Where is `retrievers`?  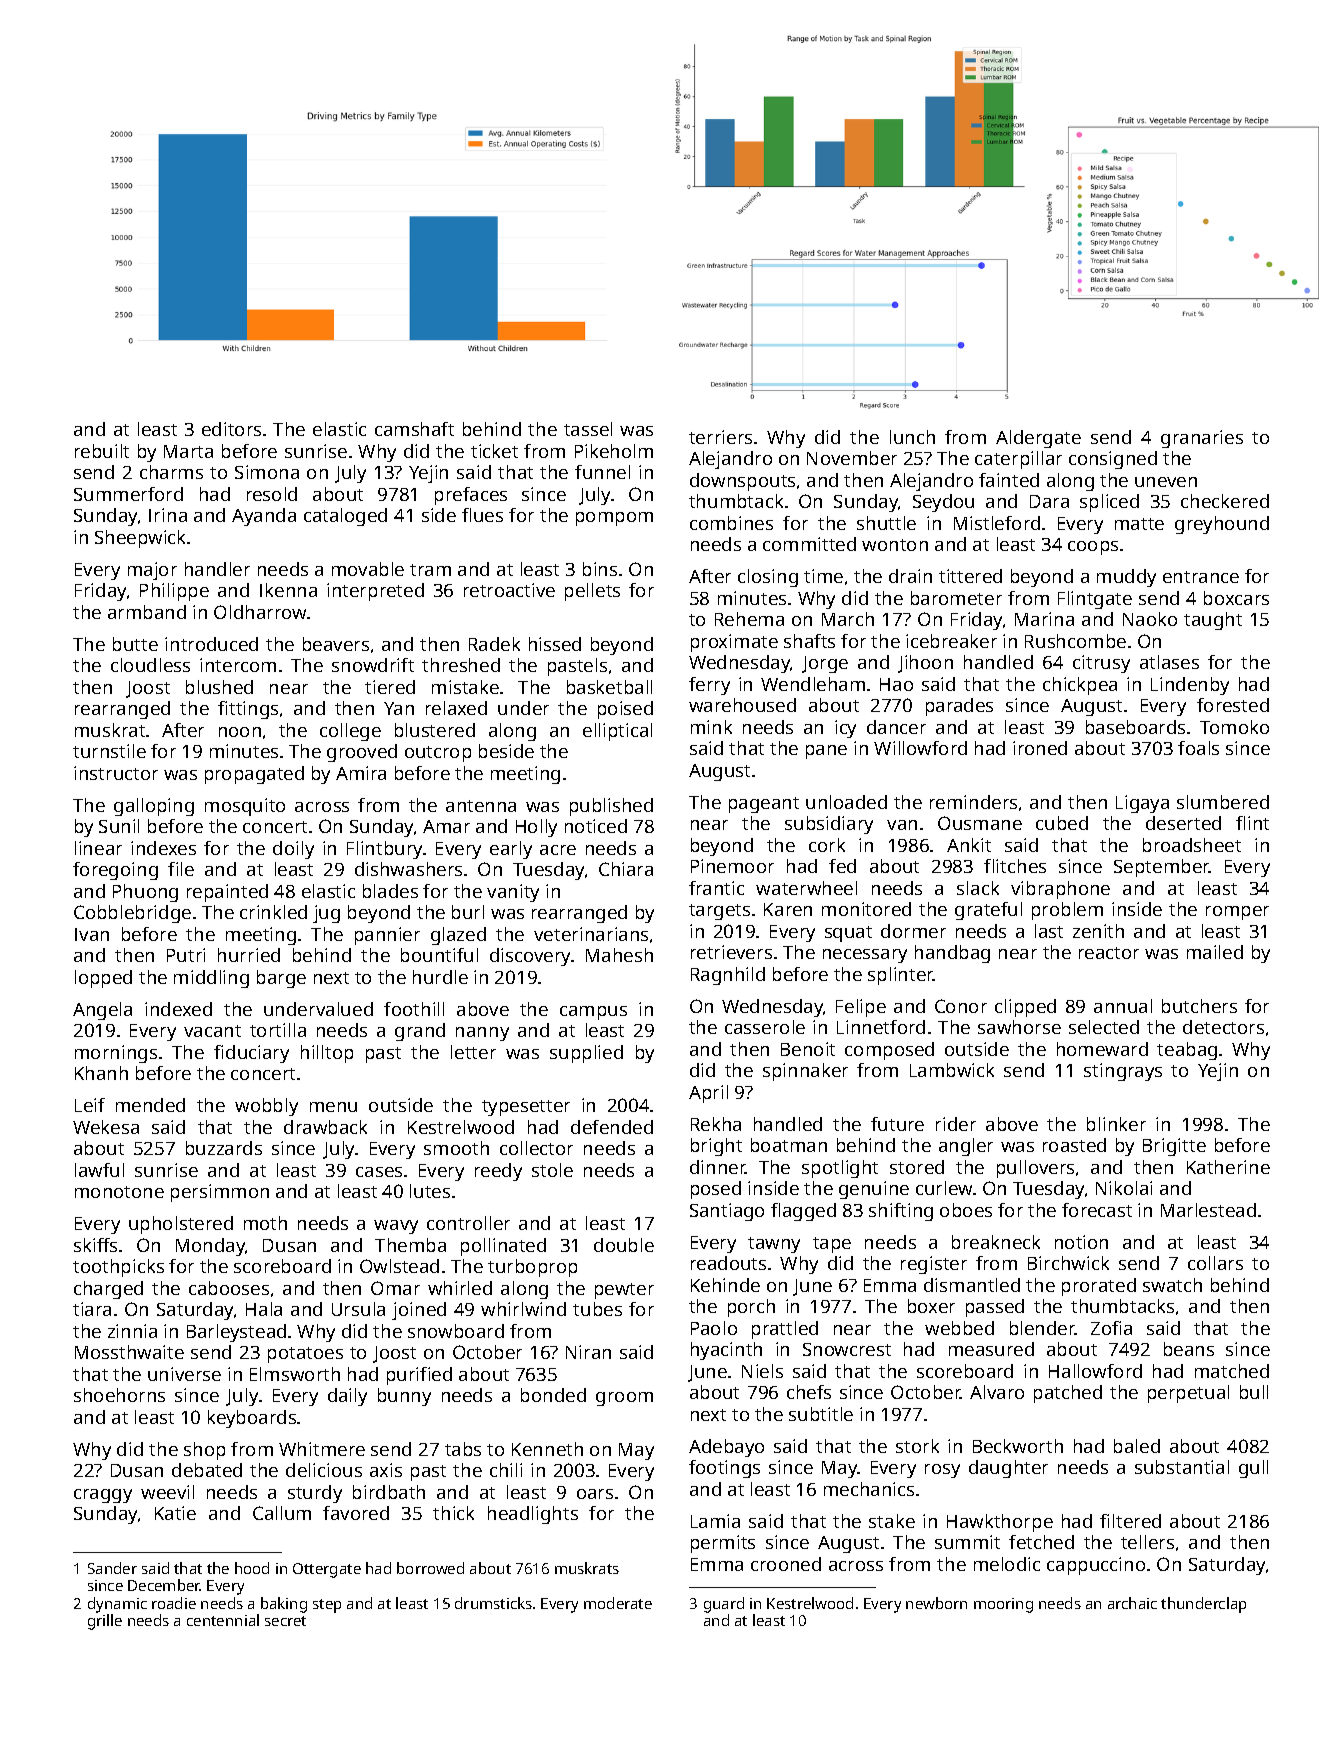 retrievers is located at coordinates (731, 952).
